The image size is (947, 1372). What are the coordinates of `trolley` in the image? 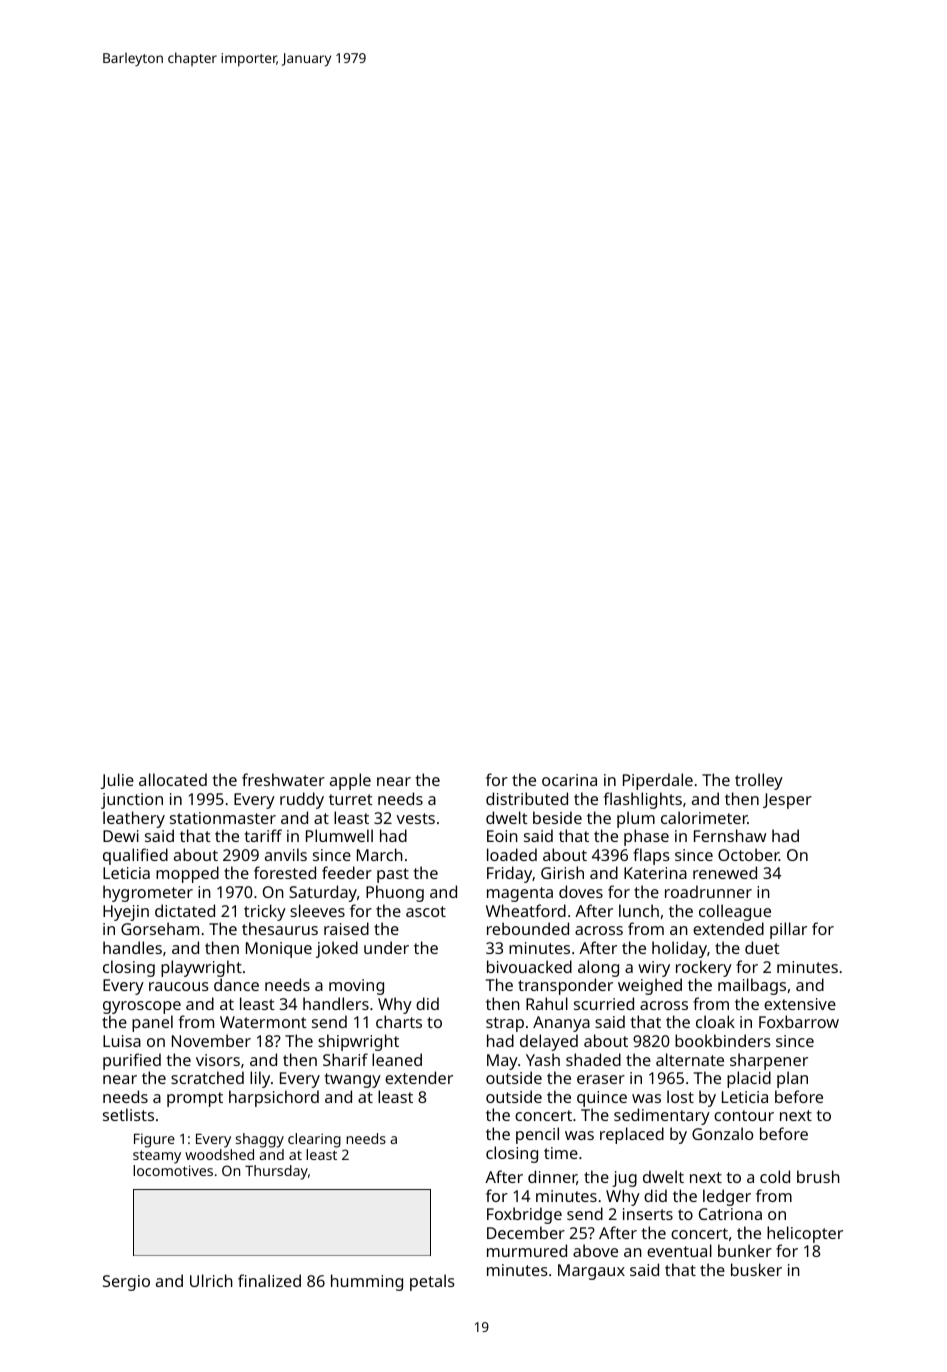 It's located at (759, 781).
